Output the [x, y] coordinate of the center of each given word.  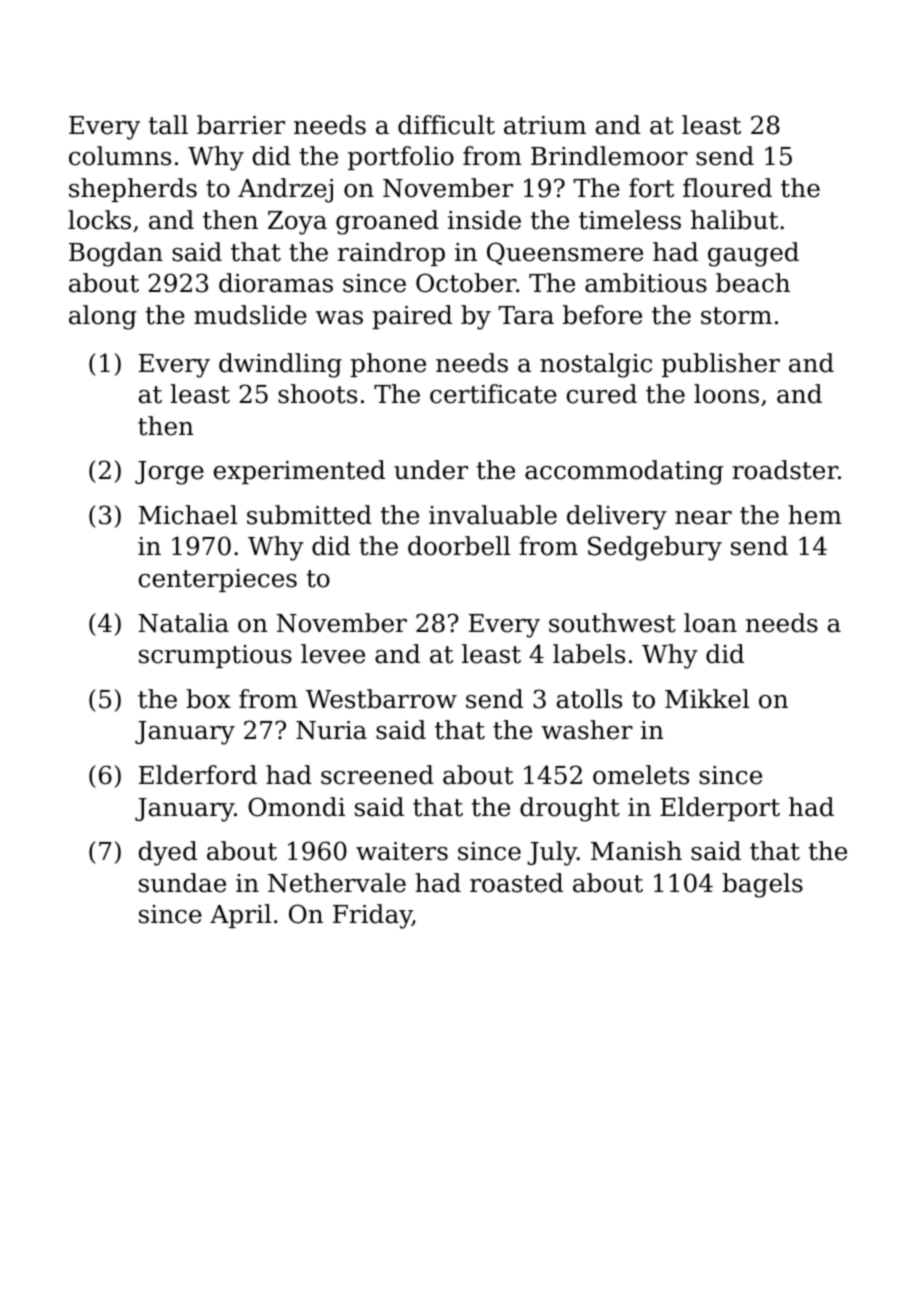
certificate [493, 394]
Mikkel [707, 699]
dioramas [276, 283]
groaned [387, 222]
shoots [317, 394]
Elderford [198, 775]
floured [727, 188]
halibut [734, 220]
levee [333, 654]
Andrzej [285, 190]
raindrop [391, 254]
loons [726, 394]
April [240, 916]
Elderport [720, 809]
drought [570, 809]
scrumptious [215, 656]
